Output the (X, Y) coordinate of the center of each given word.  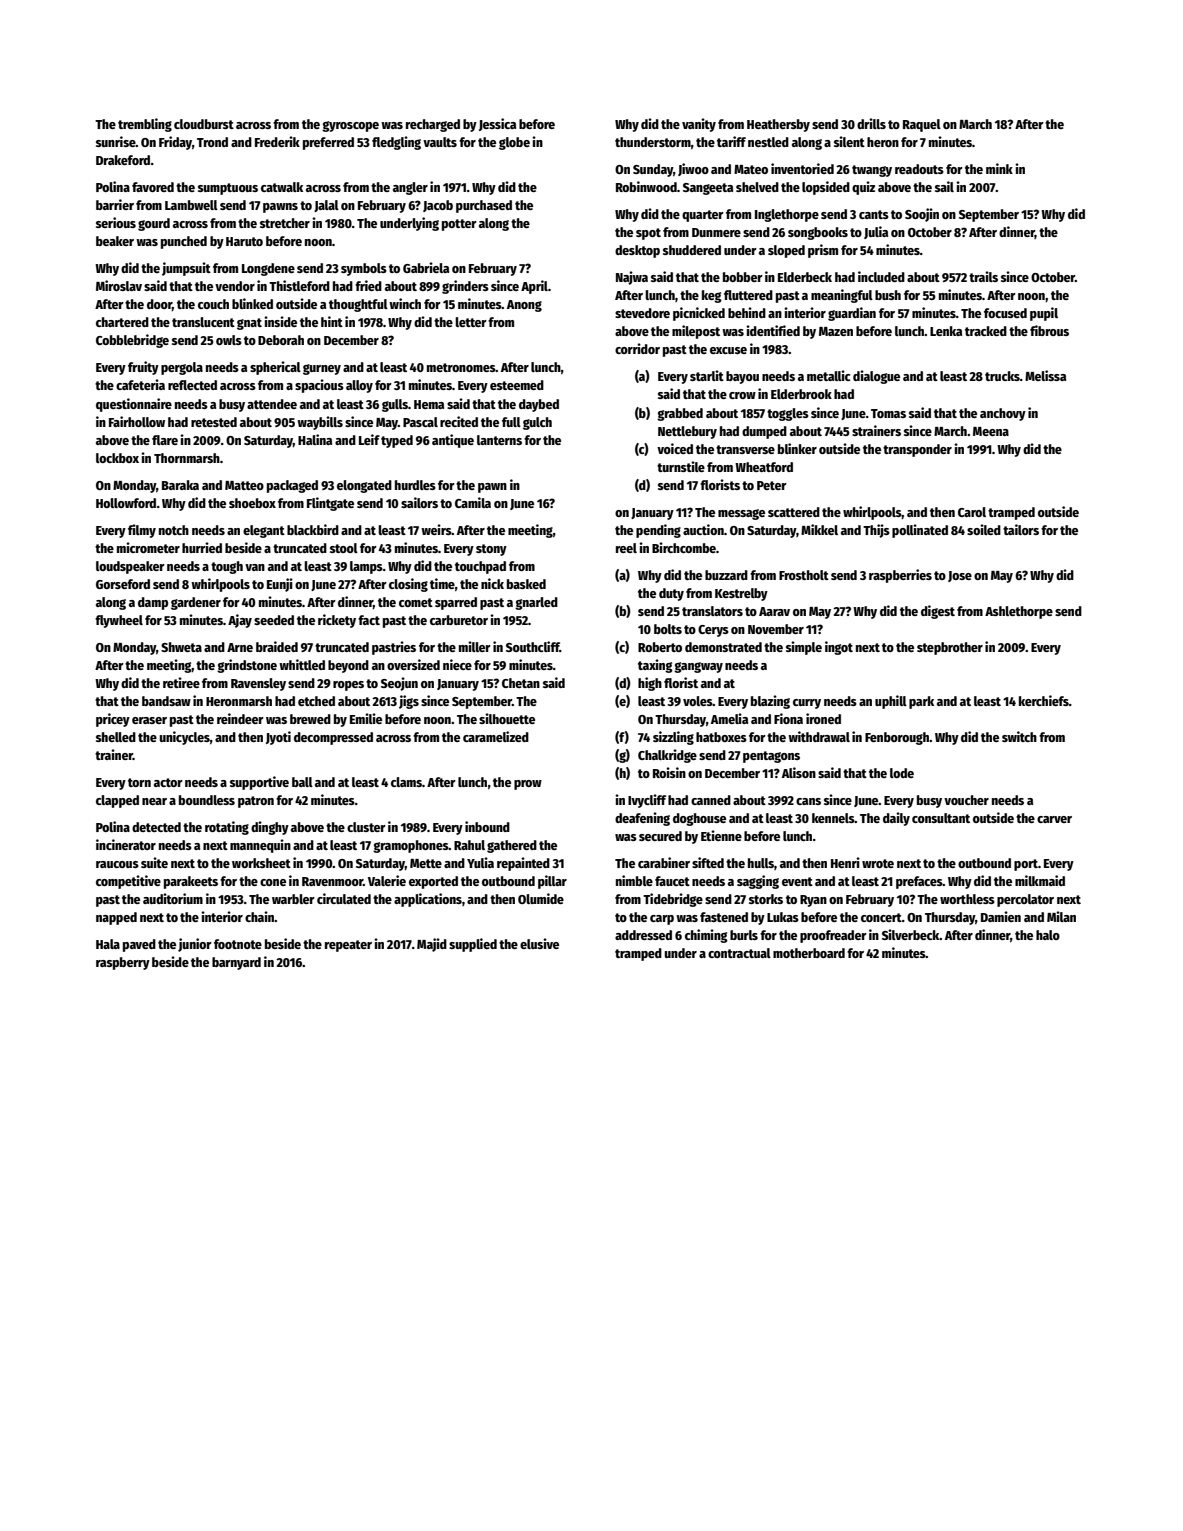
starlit (707, 375)
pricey (113, 720)
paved (139, 945)
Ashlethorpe (1019, 612)
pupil (1044, 314)
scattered (794, 512)
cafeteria (140, 384)
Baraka (180, 485)
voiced (675, 448)
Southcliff (533, 646)
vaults (440, 142)
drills (871, 123)
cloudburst (204, 124)
